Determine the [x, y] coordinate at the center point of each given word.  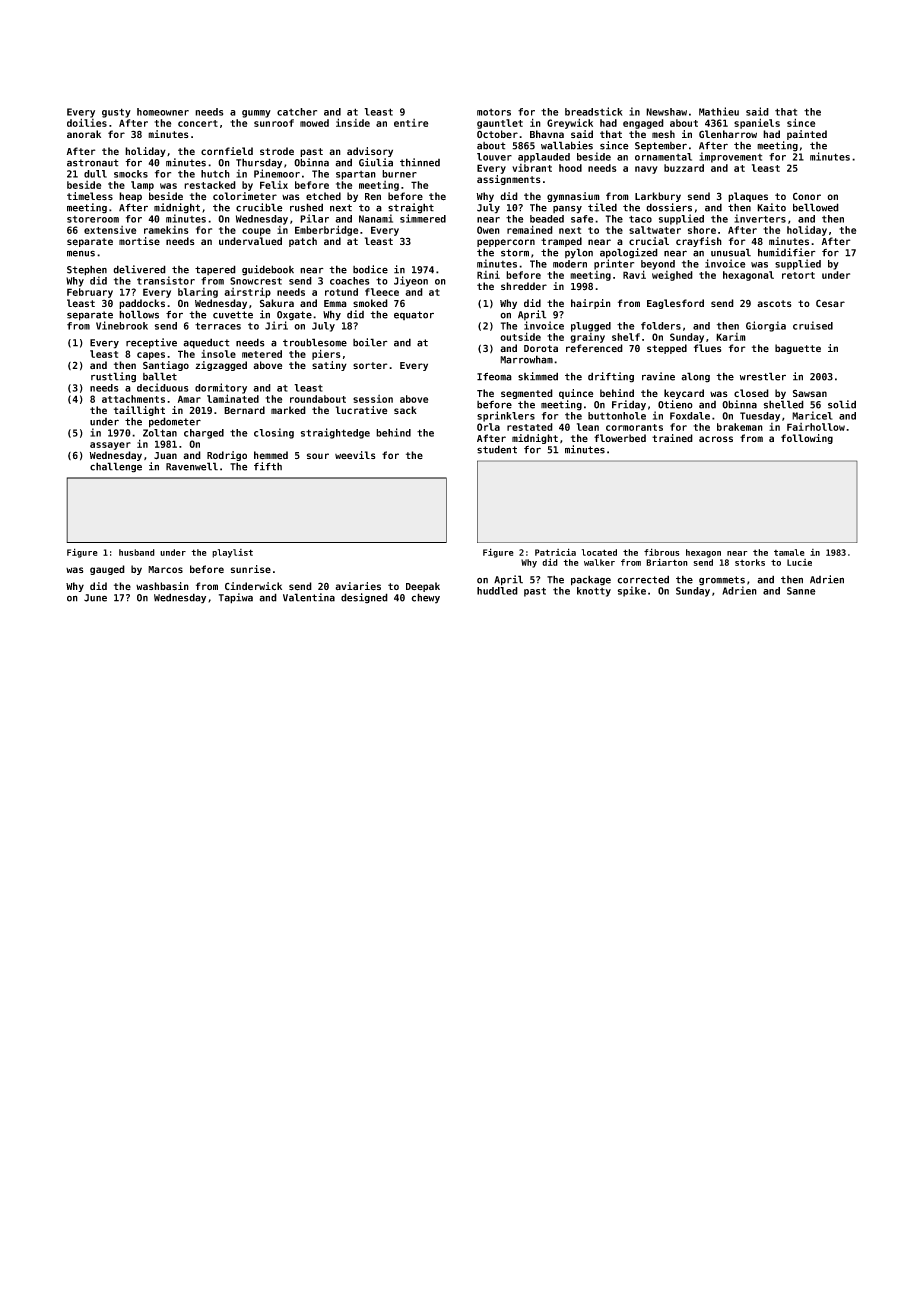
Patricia [555, 552]
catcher [297, 112]
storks [750, 562]
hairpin [591, 304]
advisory [370, 152]
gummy [256, 114]
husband [137, 552]
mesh [663, 134]
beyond [658, 265]
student [497, 449]
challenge [116, 467]
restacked [210, 185]
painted [807, 135]
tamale [789, 552]
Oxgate [294, 316]
